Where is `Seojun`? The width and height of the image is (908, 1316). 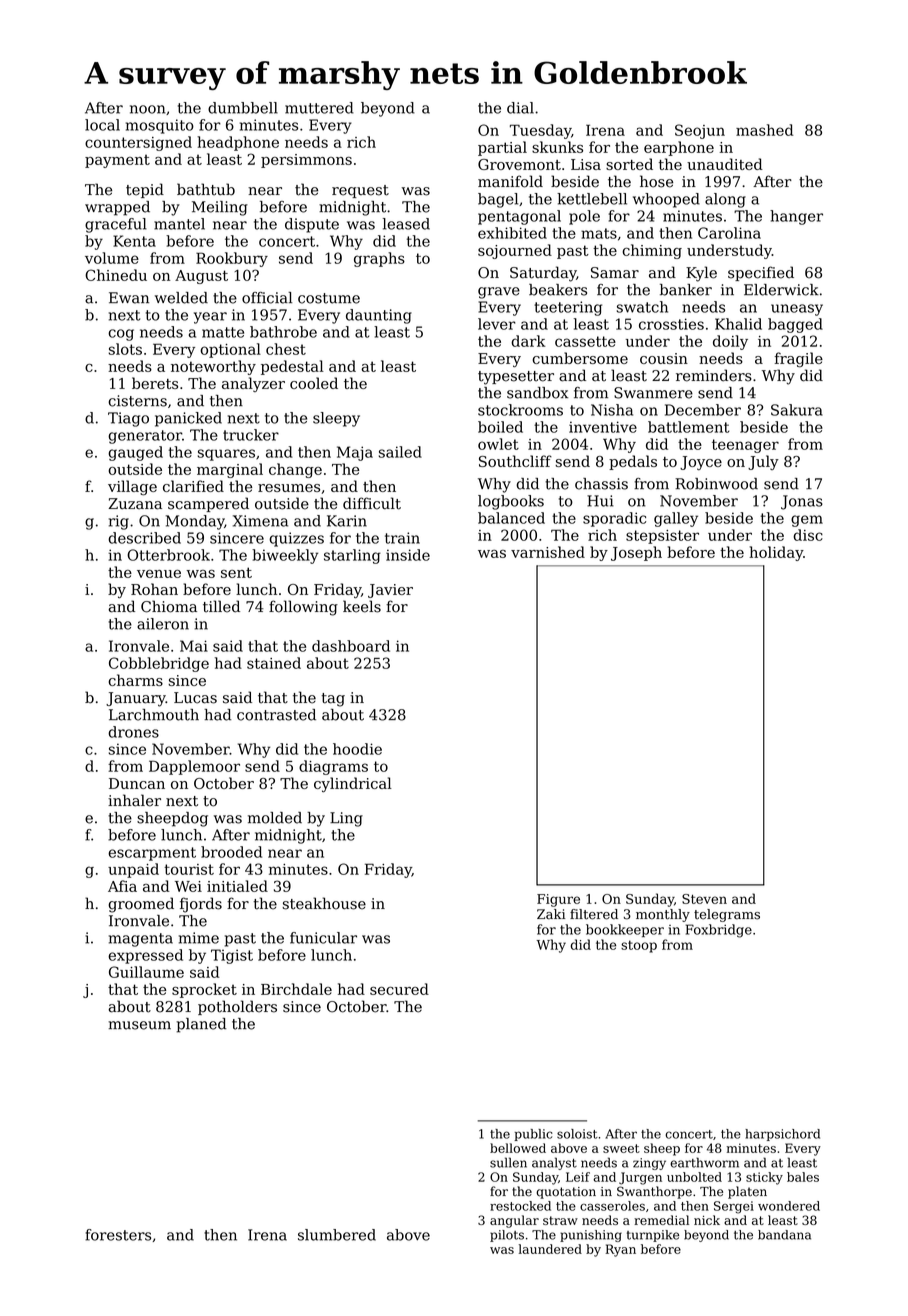 Seojun is located at coordinates (700, 131).
